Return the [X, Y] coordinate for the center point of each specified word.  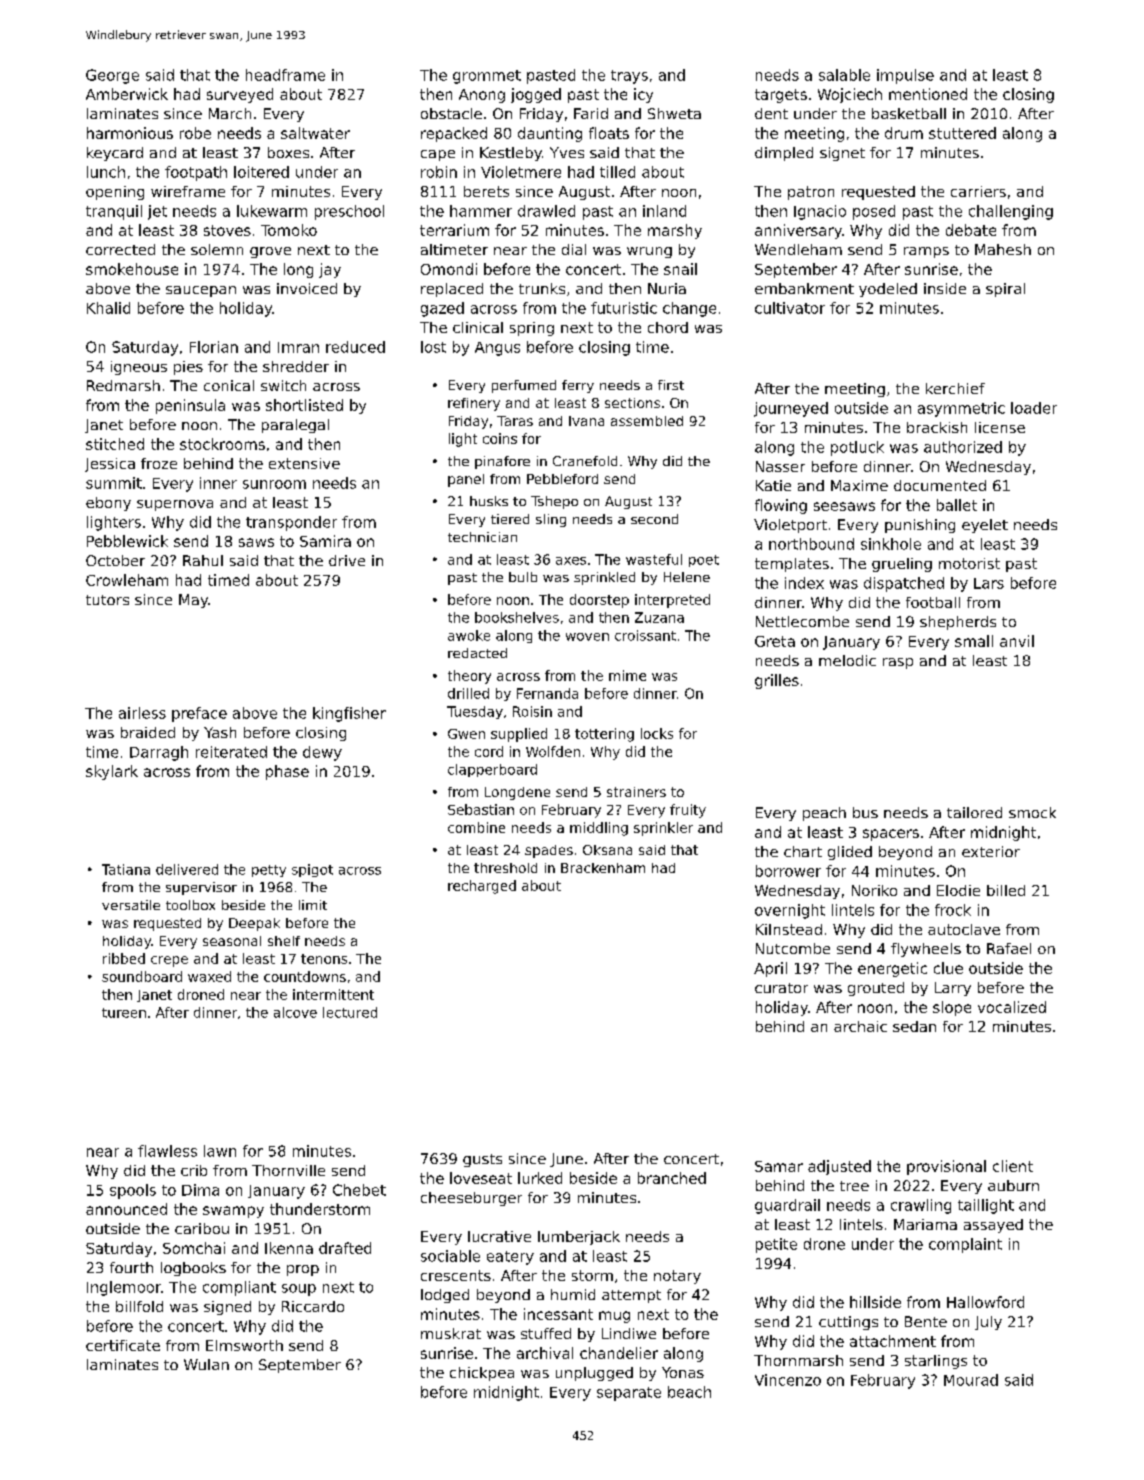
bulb [523, 577]
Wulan [206, 1364]
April [770, 969]
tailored [974, 812]
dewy [322, 753]
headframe [285, 75]
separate [629, 1394]
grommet [487, 77]
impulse [905, 76]
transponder [291, 523]
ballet [957, 505]
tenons [324, 959]
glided [850, 853]
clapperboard [492, 770]
